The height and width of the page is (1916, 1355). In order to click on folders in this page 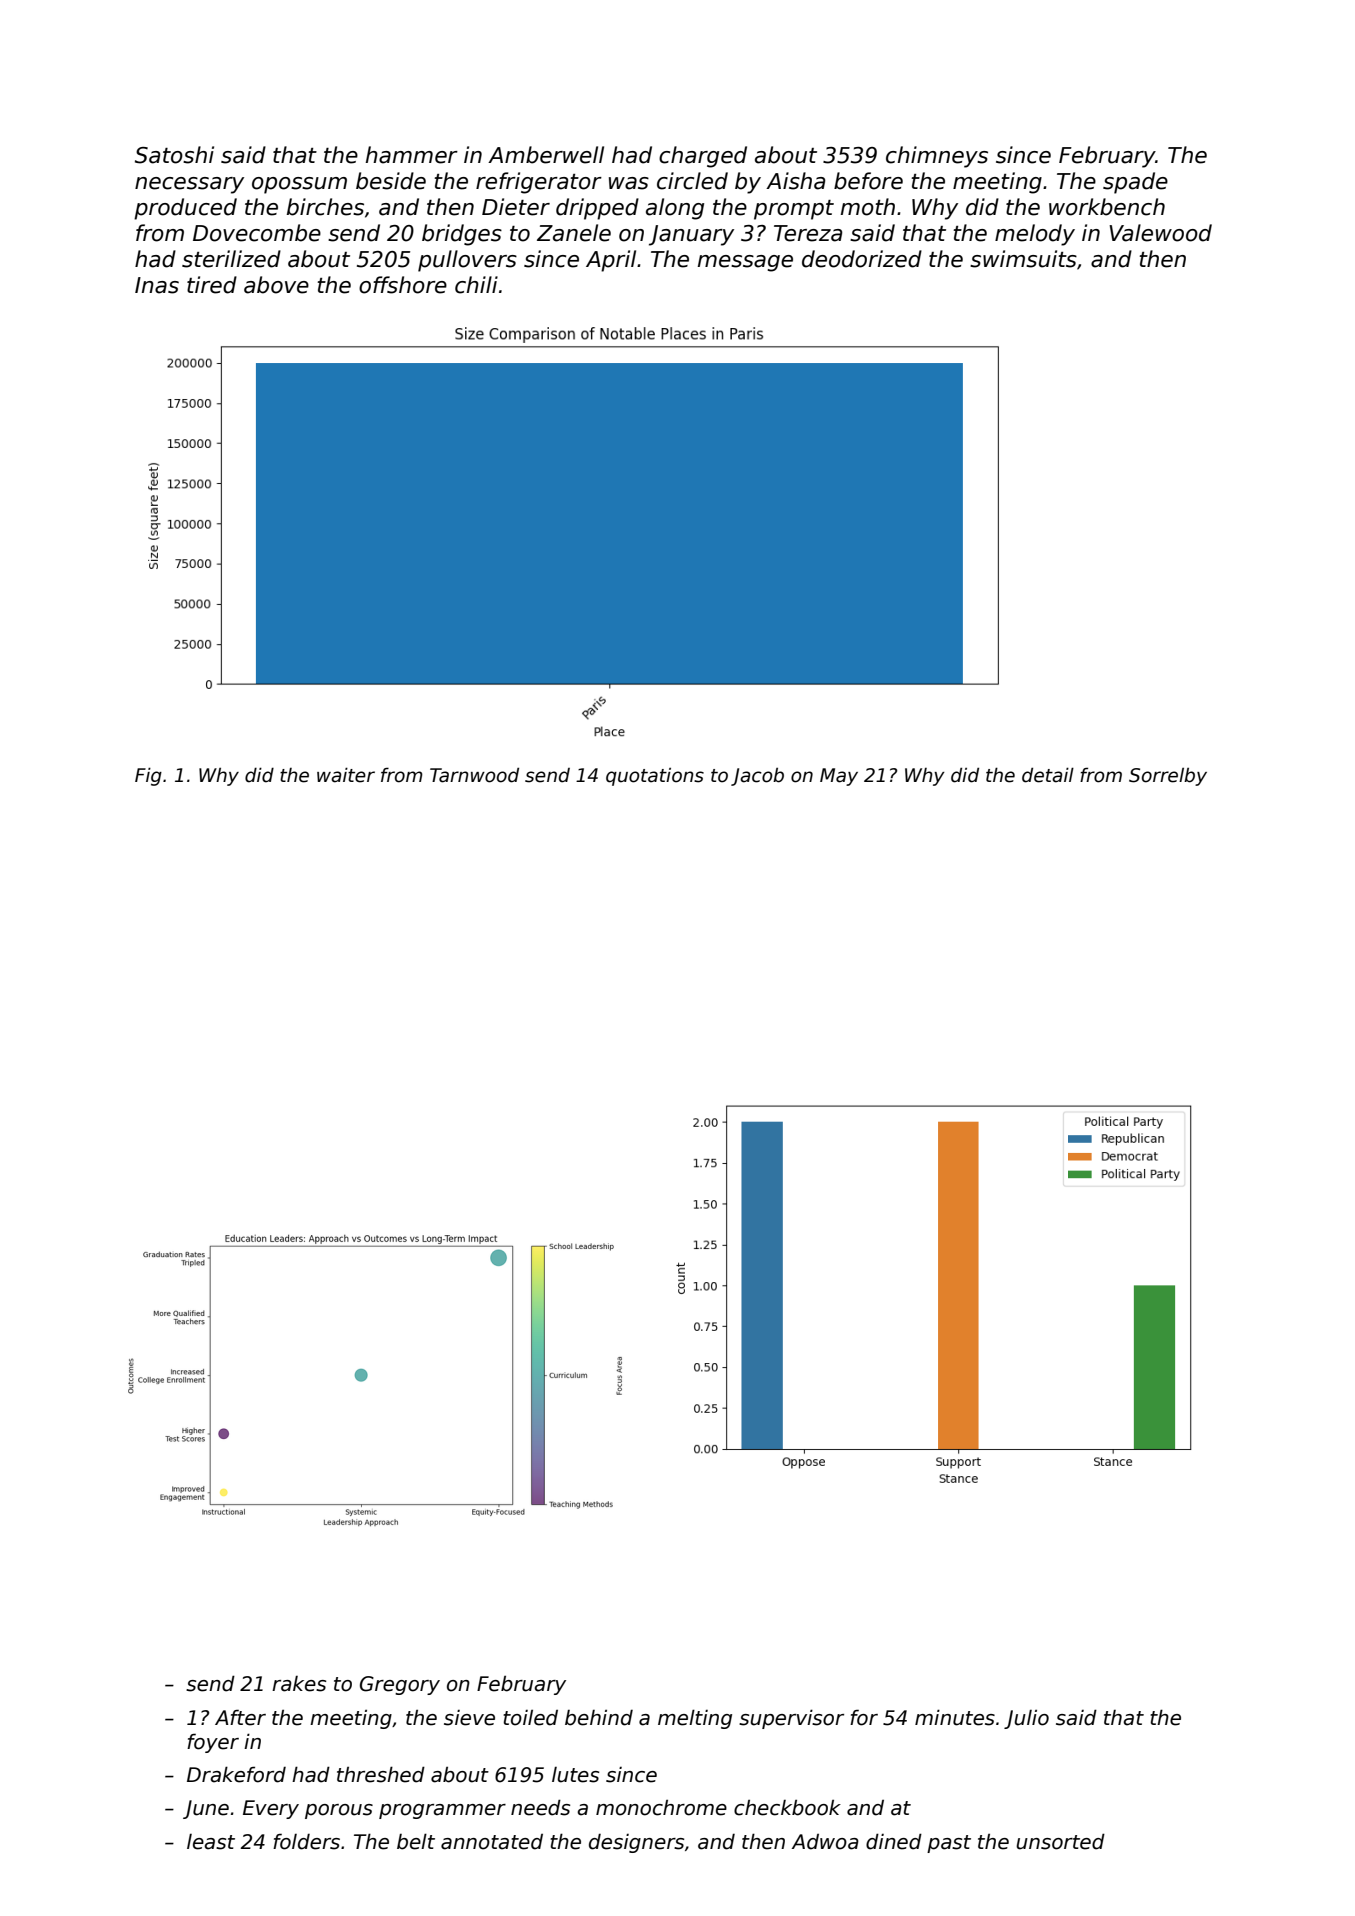, I will do `click(306, 1841)`.
